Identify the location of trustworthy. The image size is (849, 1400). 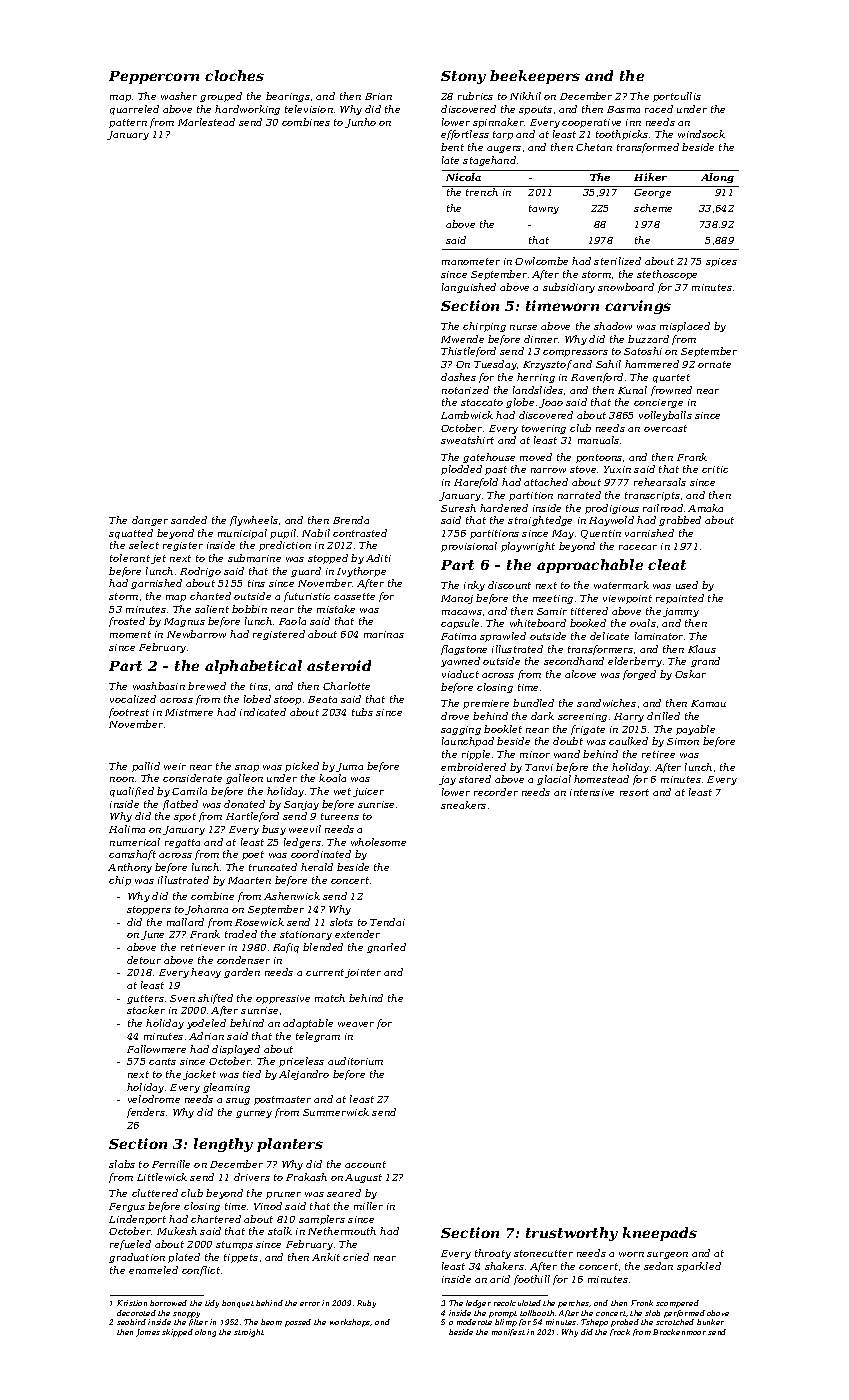
(572, 1234).
